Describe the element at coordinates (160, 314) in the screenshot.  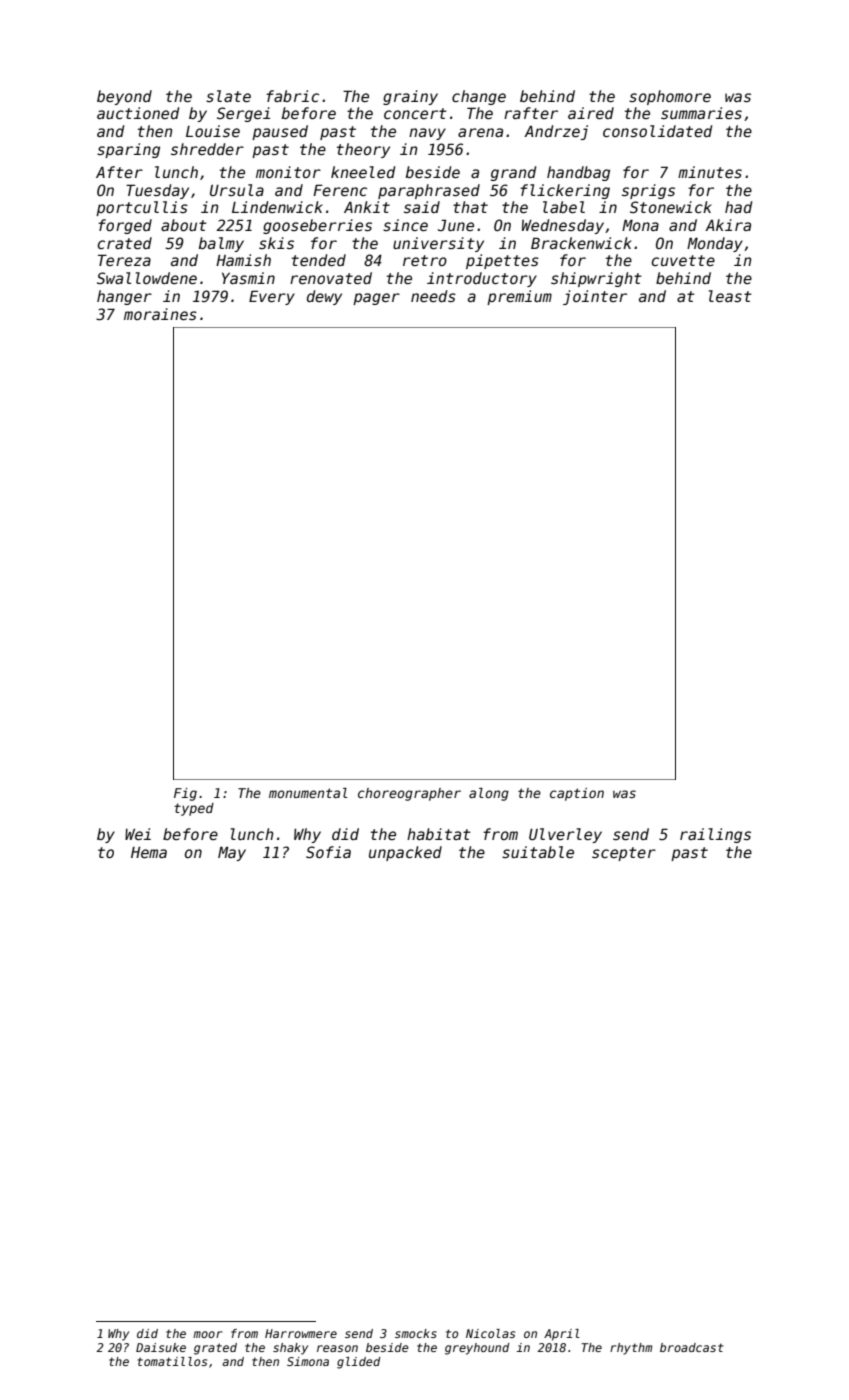
I see `moraines` at that location.
